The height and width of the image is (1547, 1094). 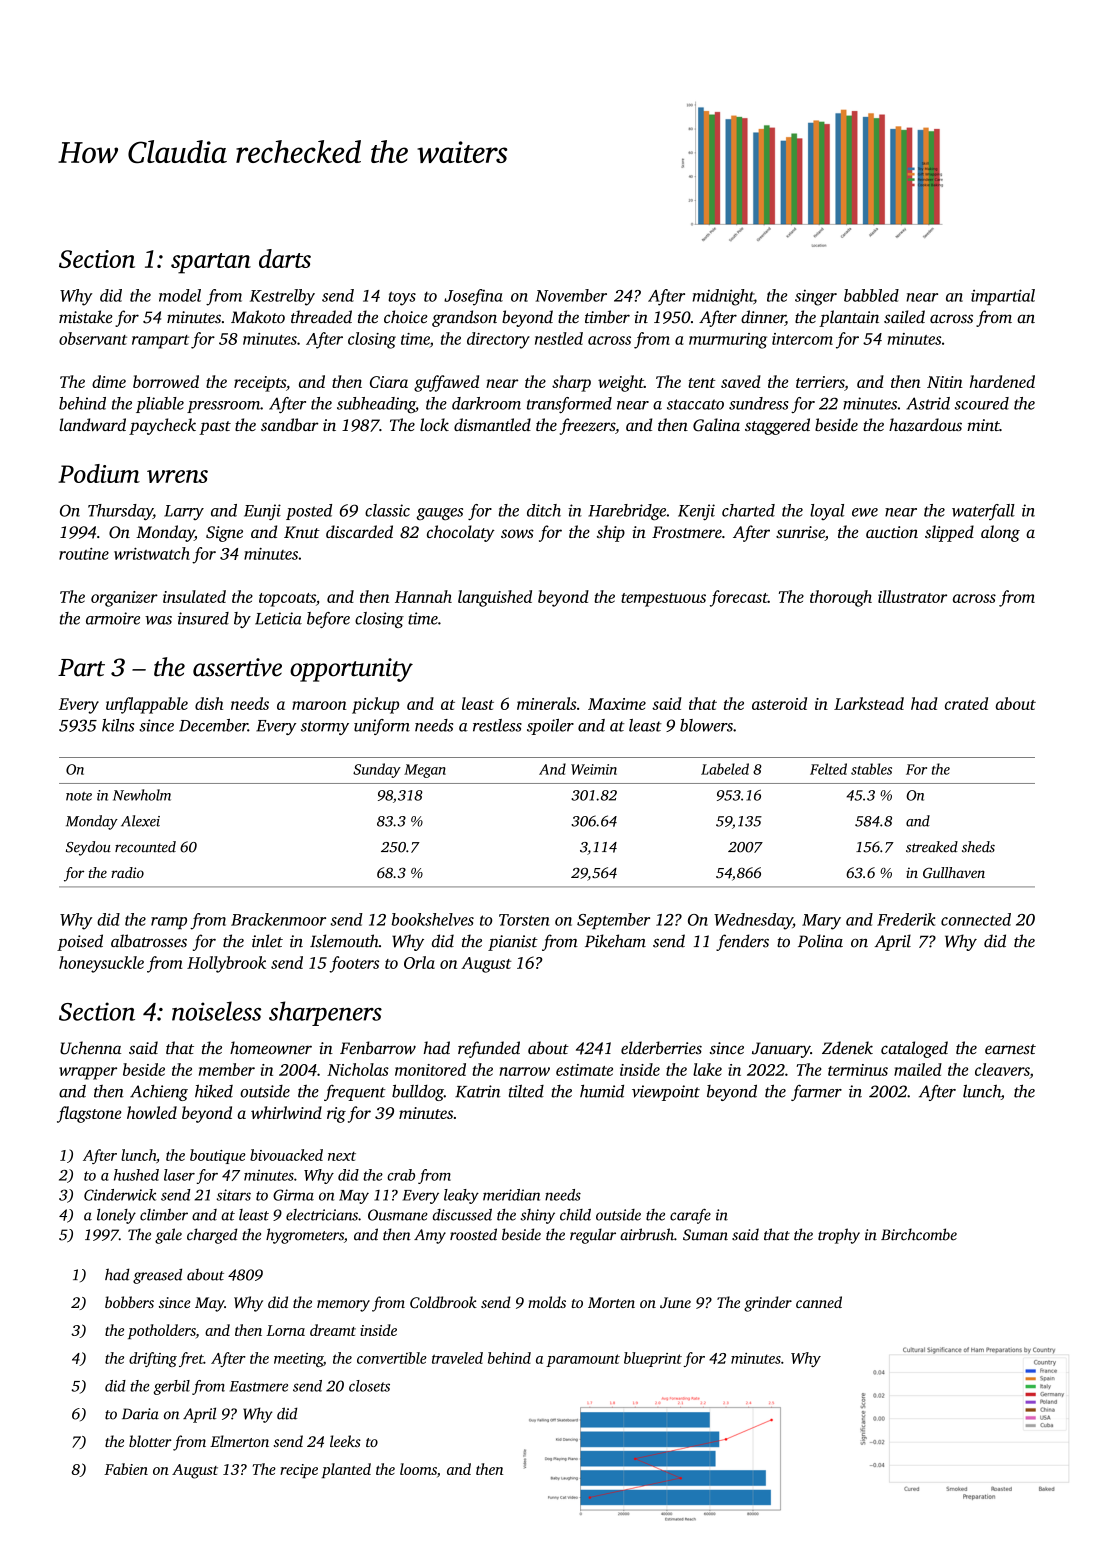 I want to click on looms, so click(x=418, y=1469).
